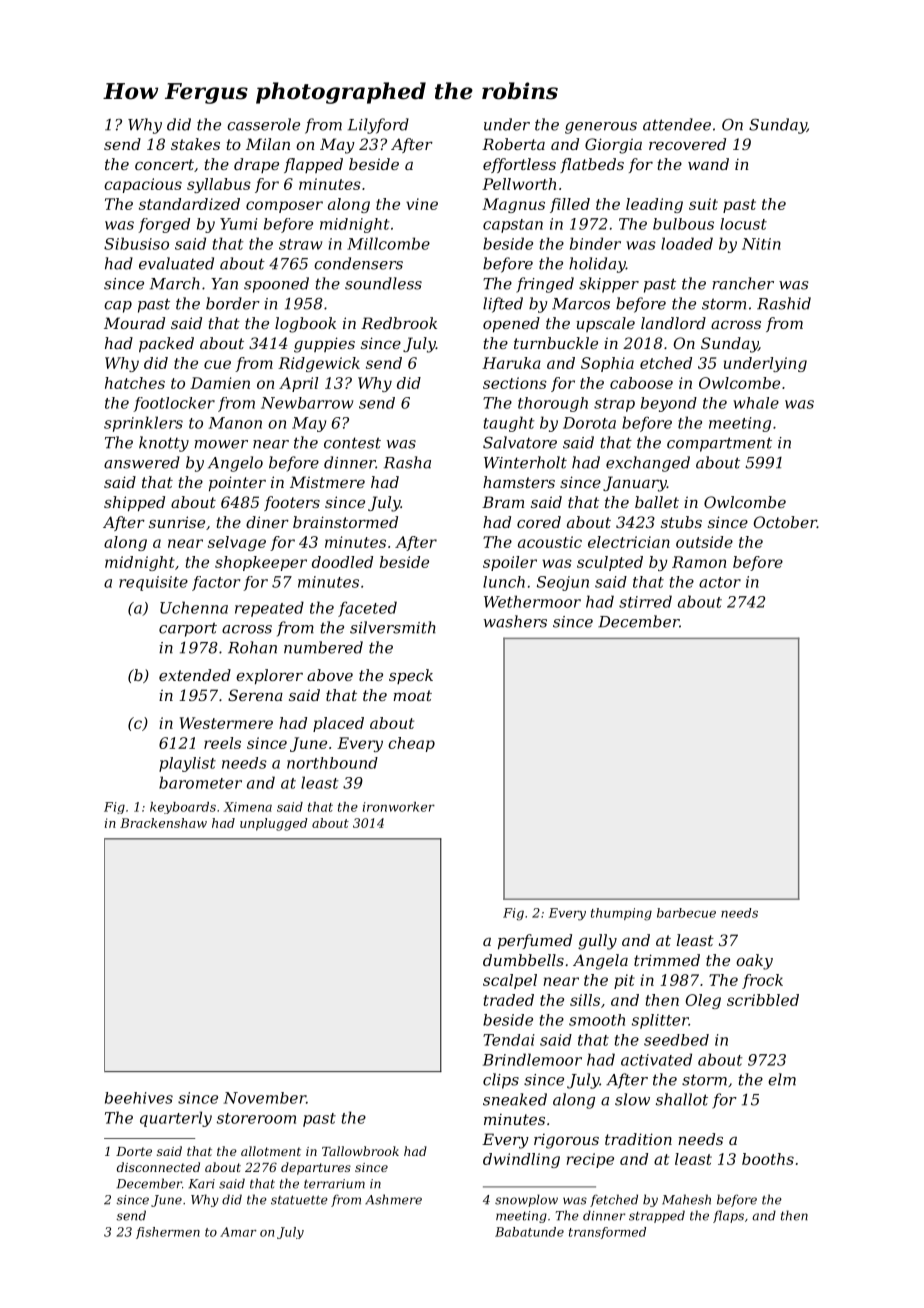 The width and height of the screenshot is (924, 1308). What do you see at coordinates (535, 941) in the screenshot?
I see `perfumed` at bounding box center [535, 941].
